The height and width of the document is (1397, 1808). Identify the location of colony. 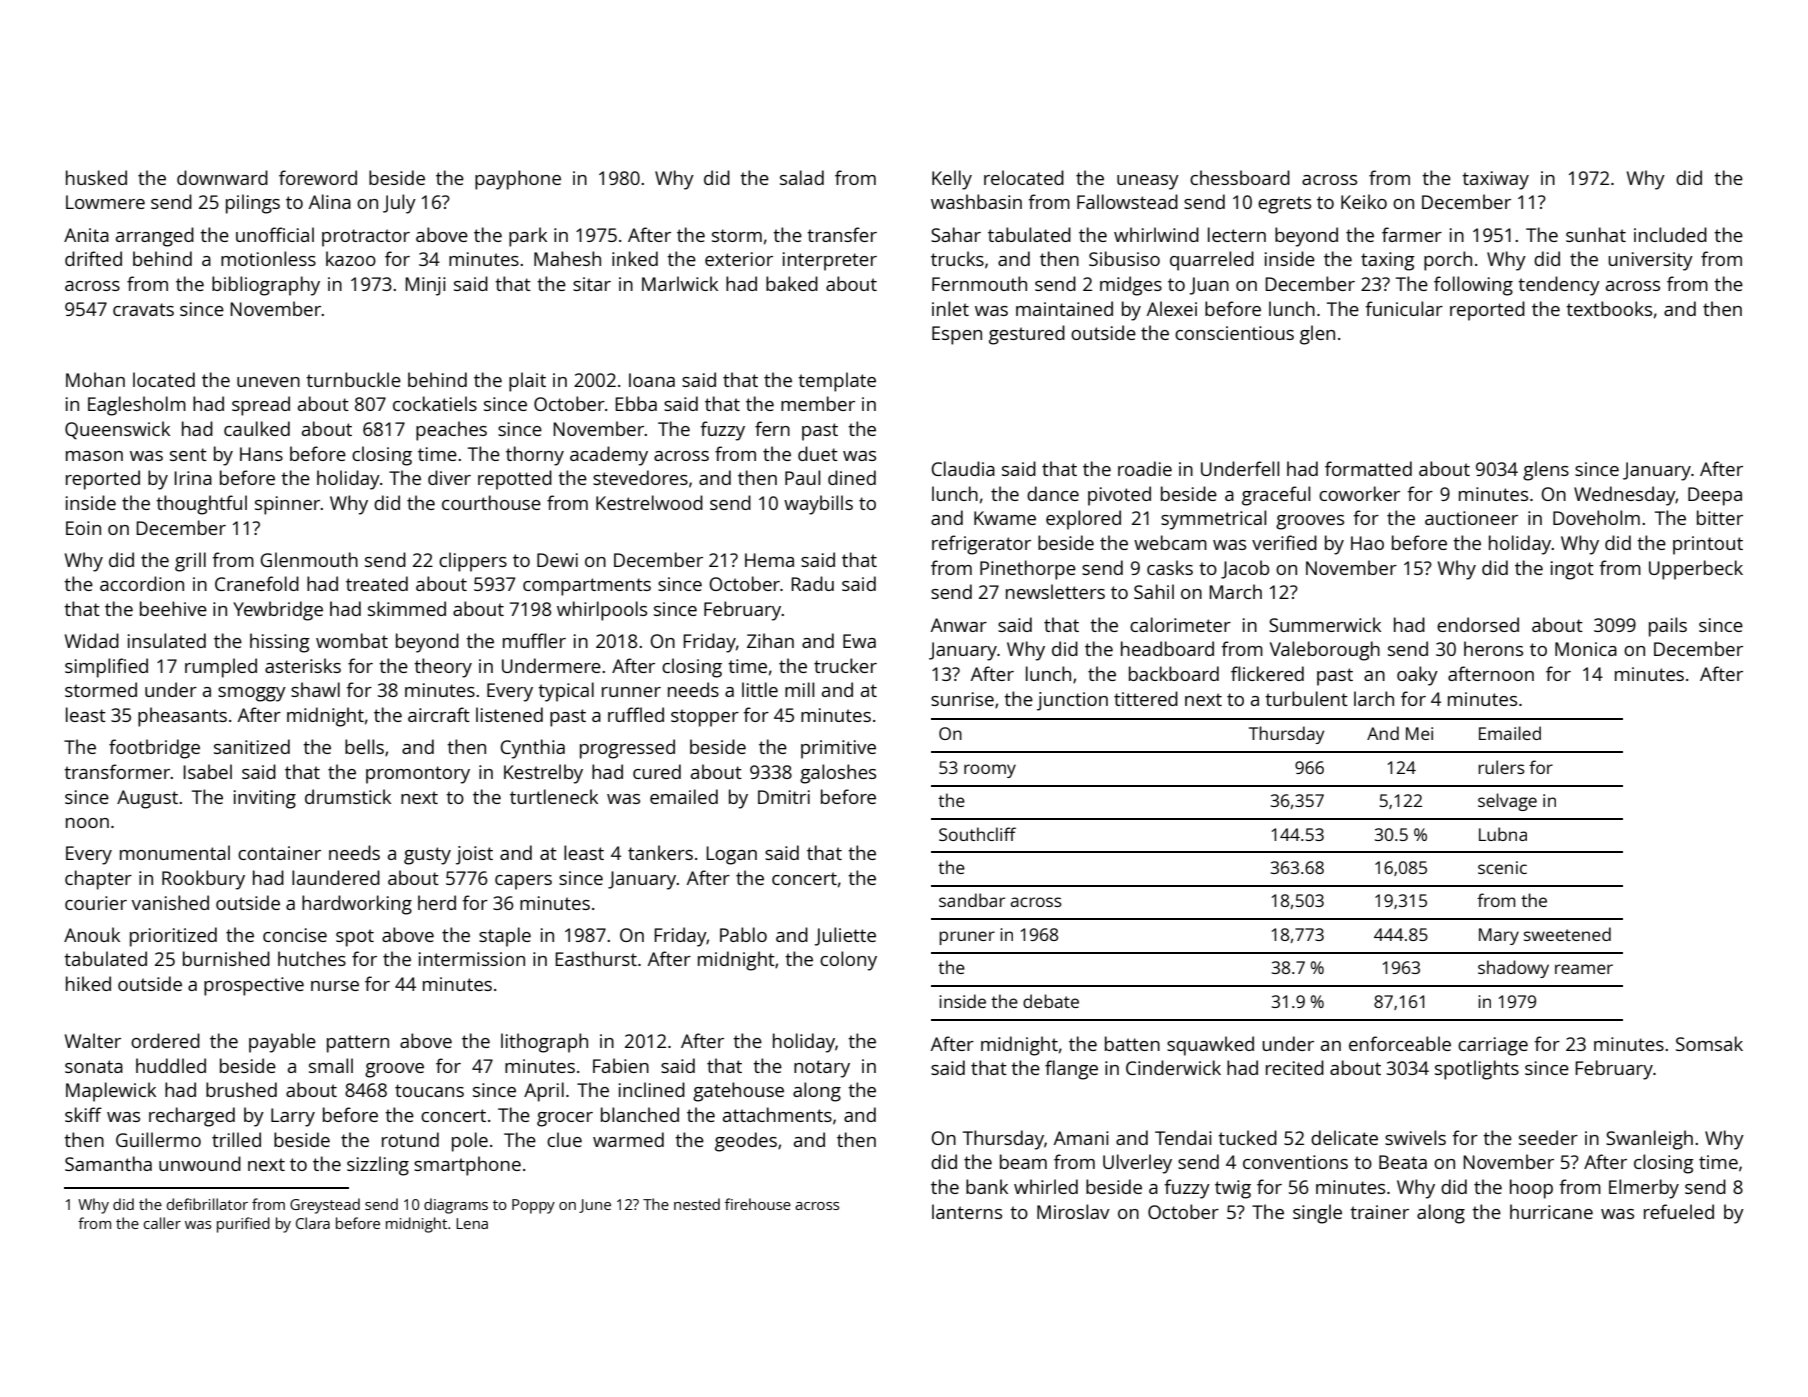
(848, 961).
